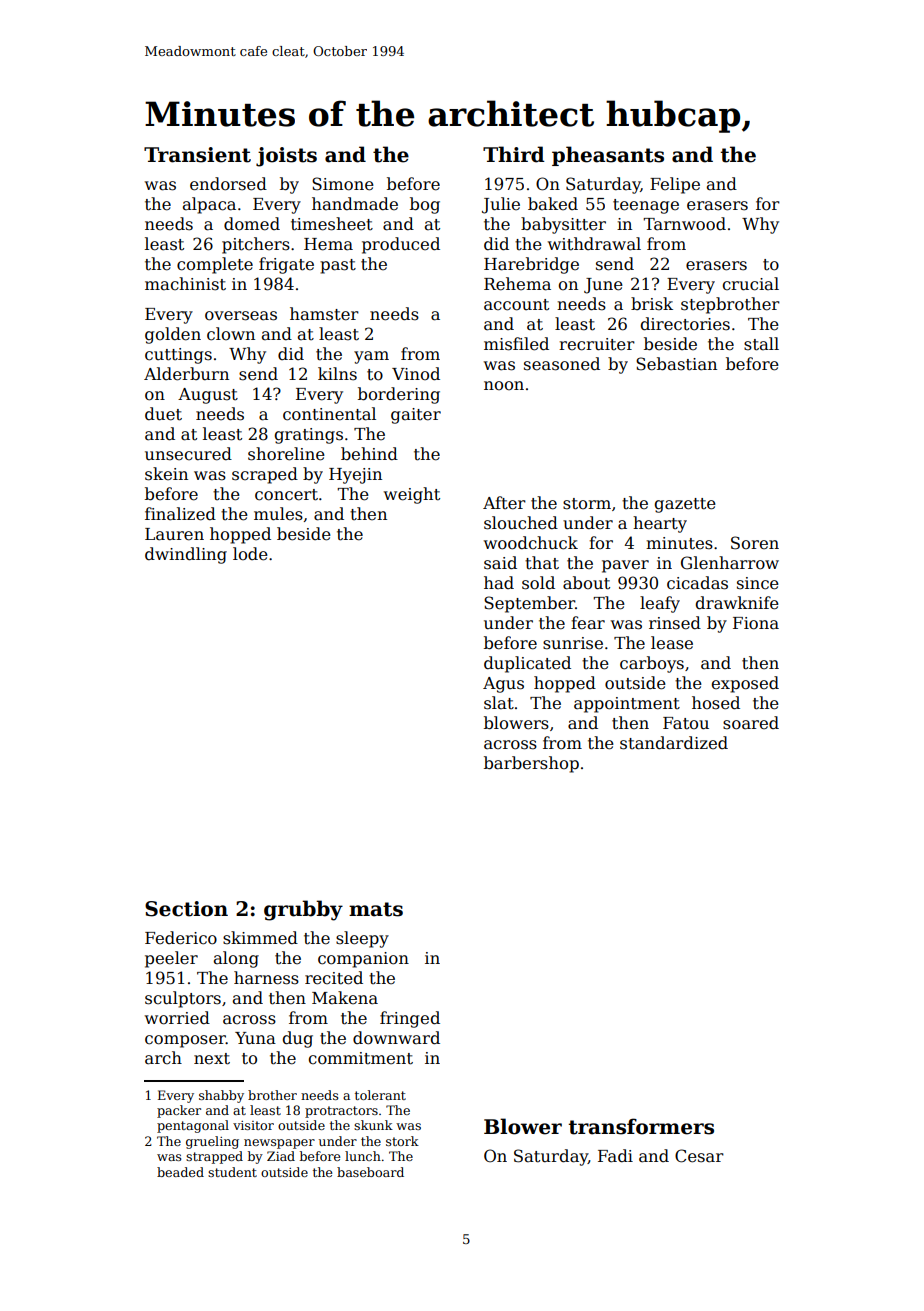 The height and width of the image is (1311, 924). Describe the element at coordinates (173, 335) in the image. I see `golden` at that location.
